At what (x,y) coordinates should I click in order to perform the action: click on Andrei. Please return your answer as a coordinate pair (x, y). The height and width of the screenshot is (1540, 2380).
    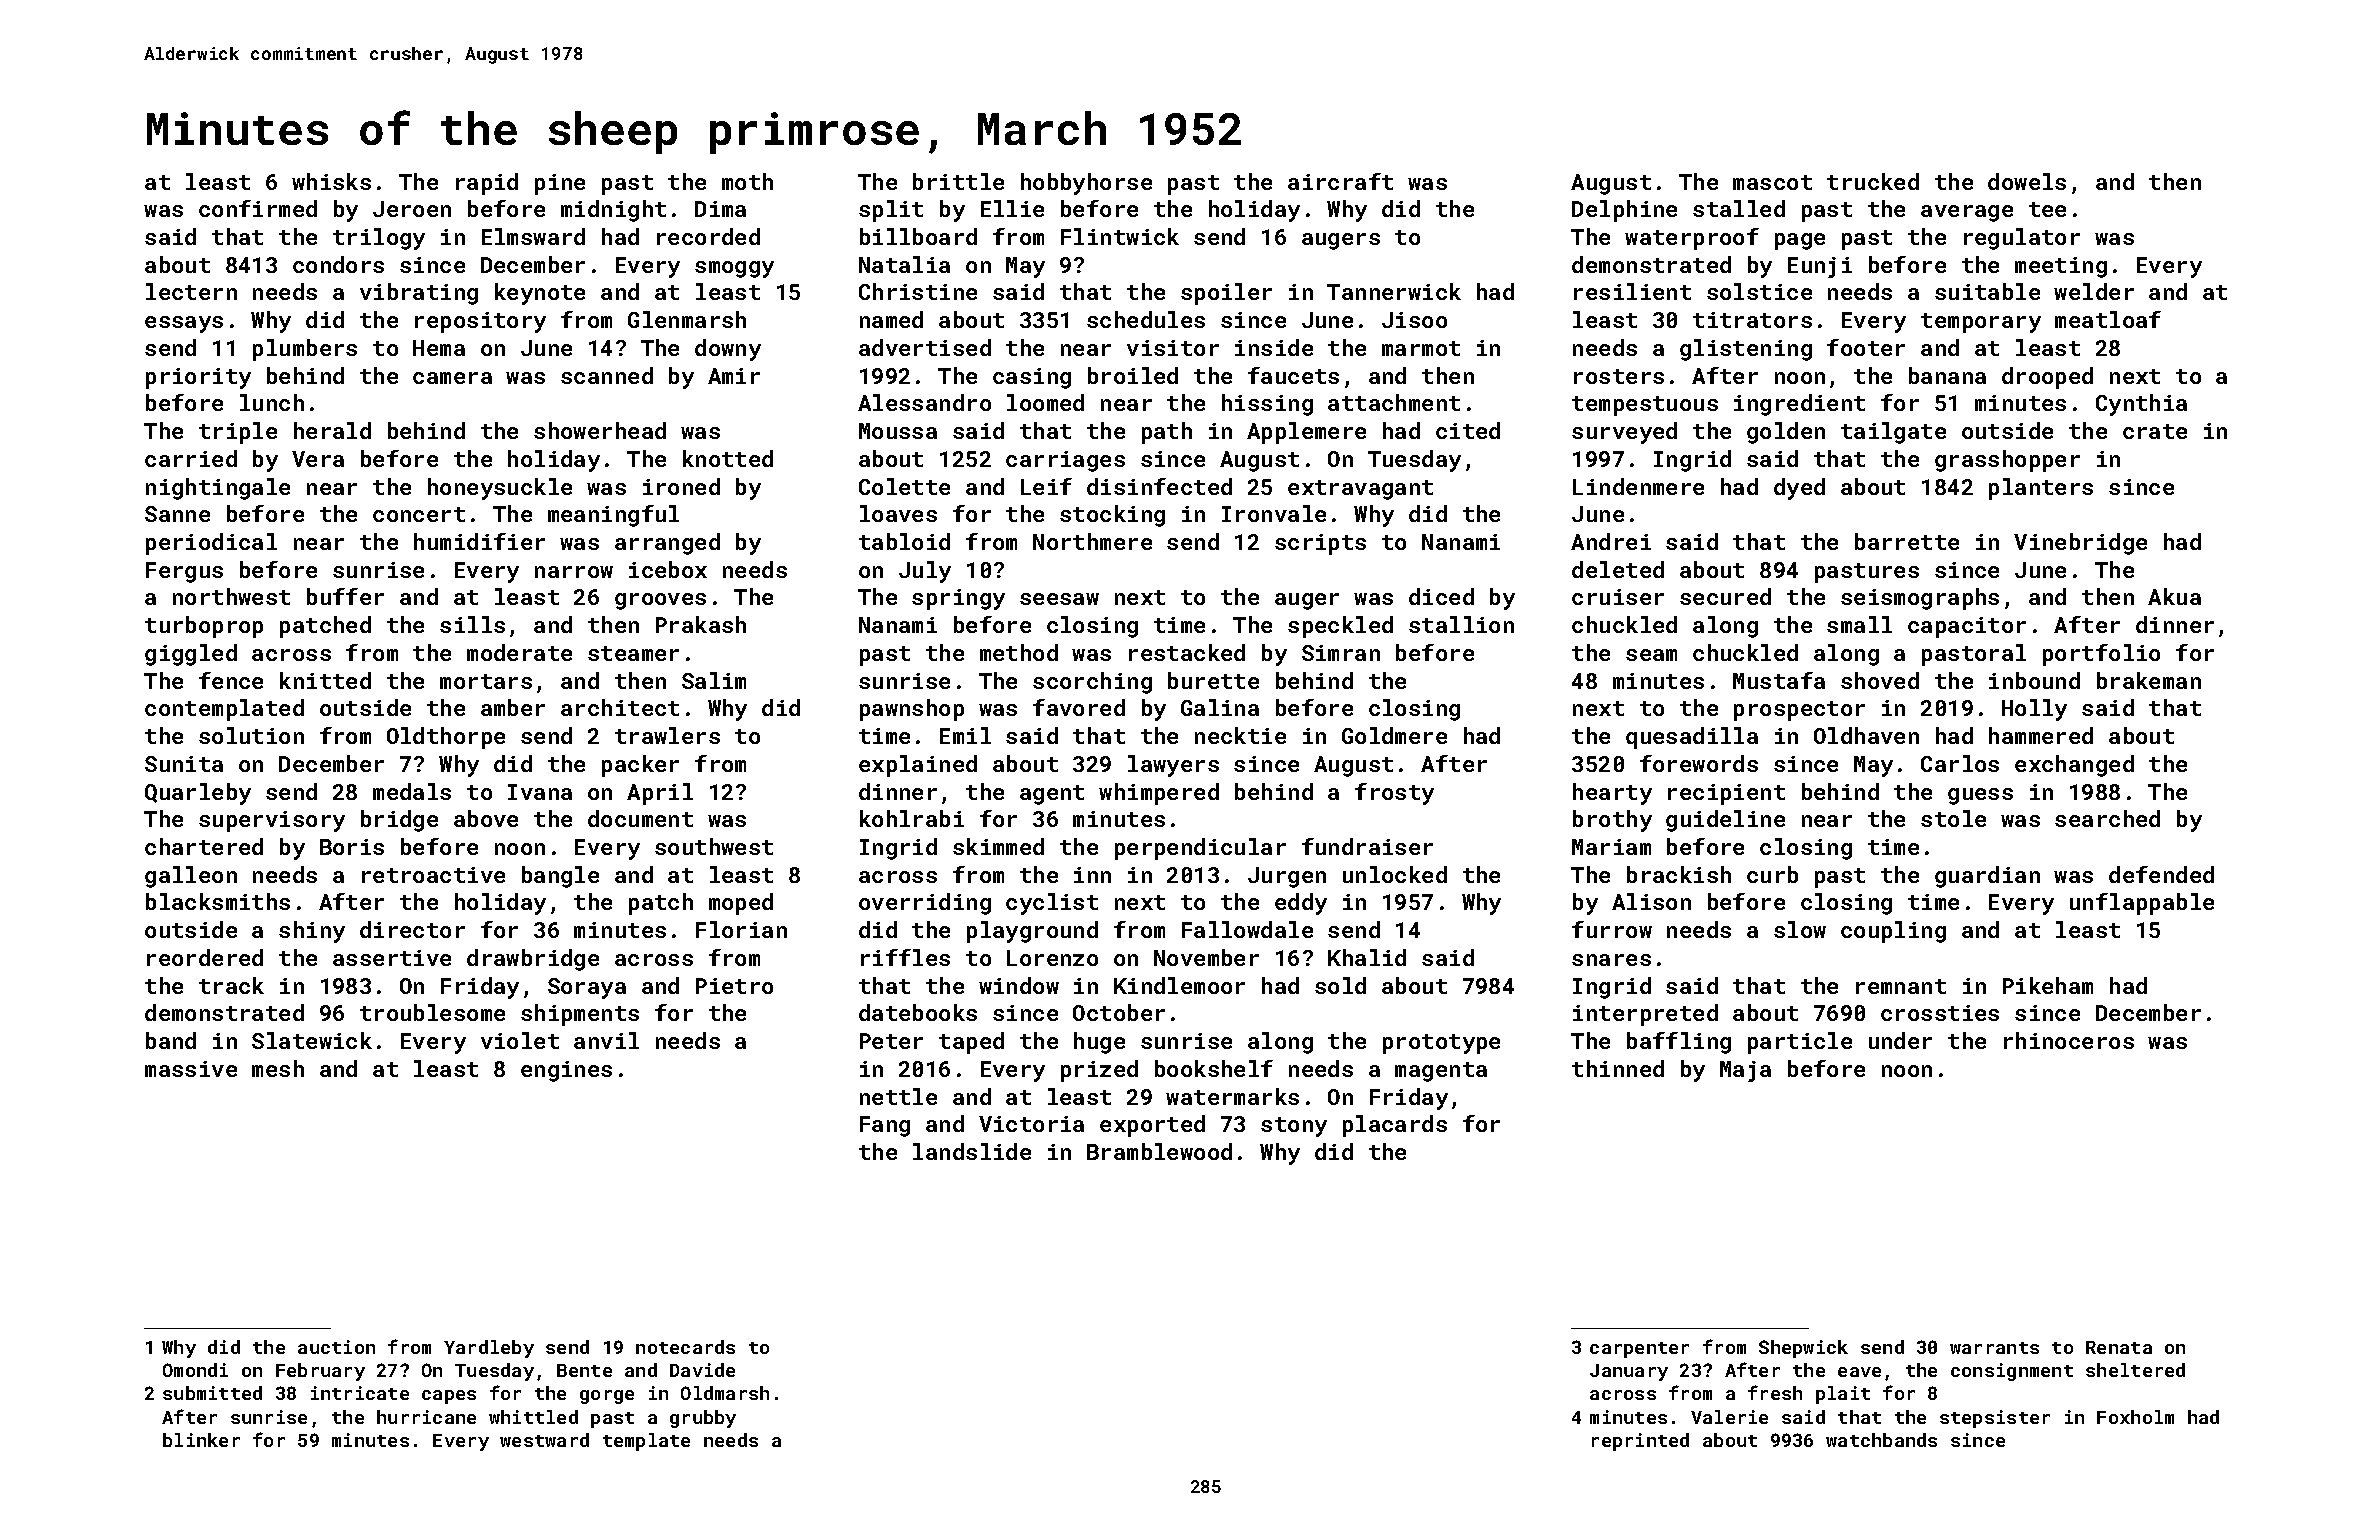
    Looking at the image, I should click on (1611, 541).
